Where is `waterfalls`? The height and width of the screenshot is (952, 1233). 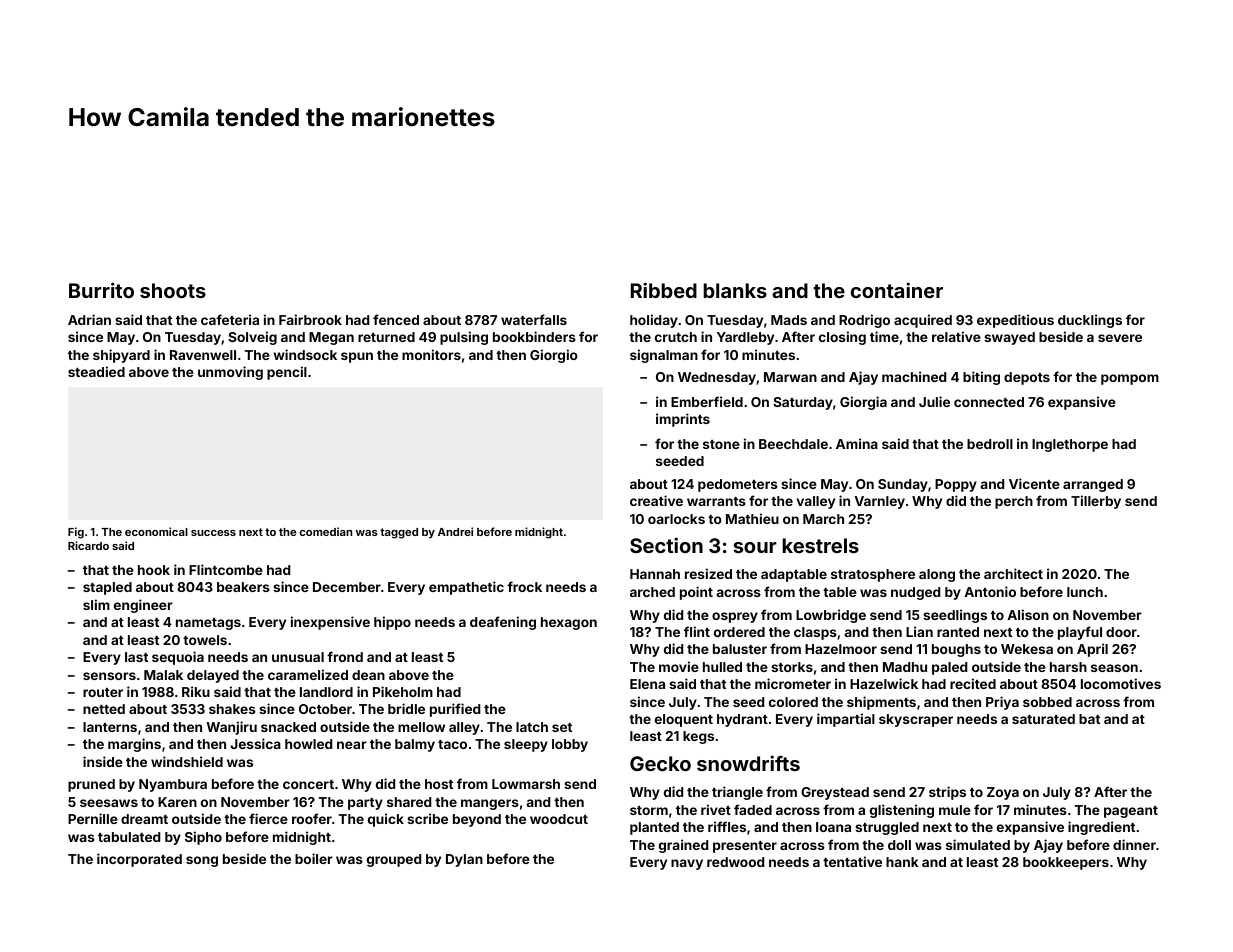
waterfalls is located at coordinates (534, 319).
